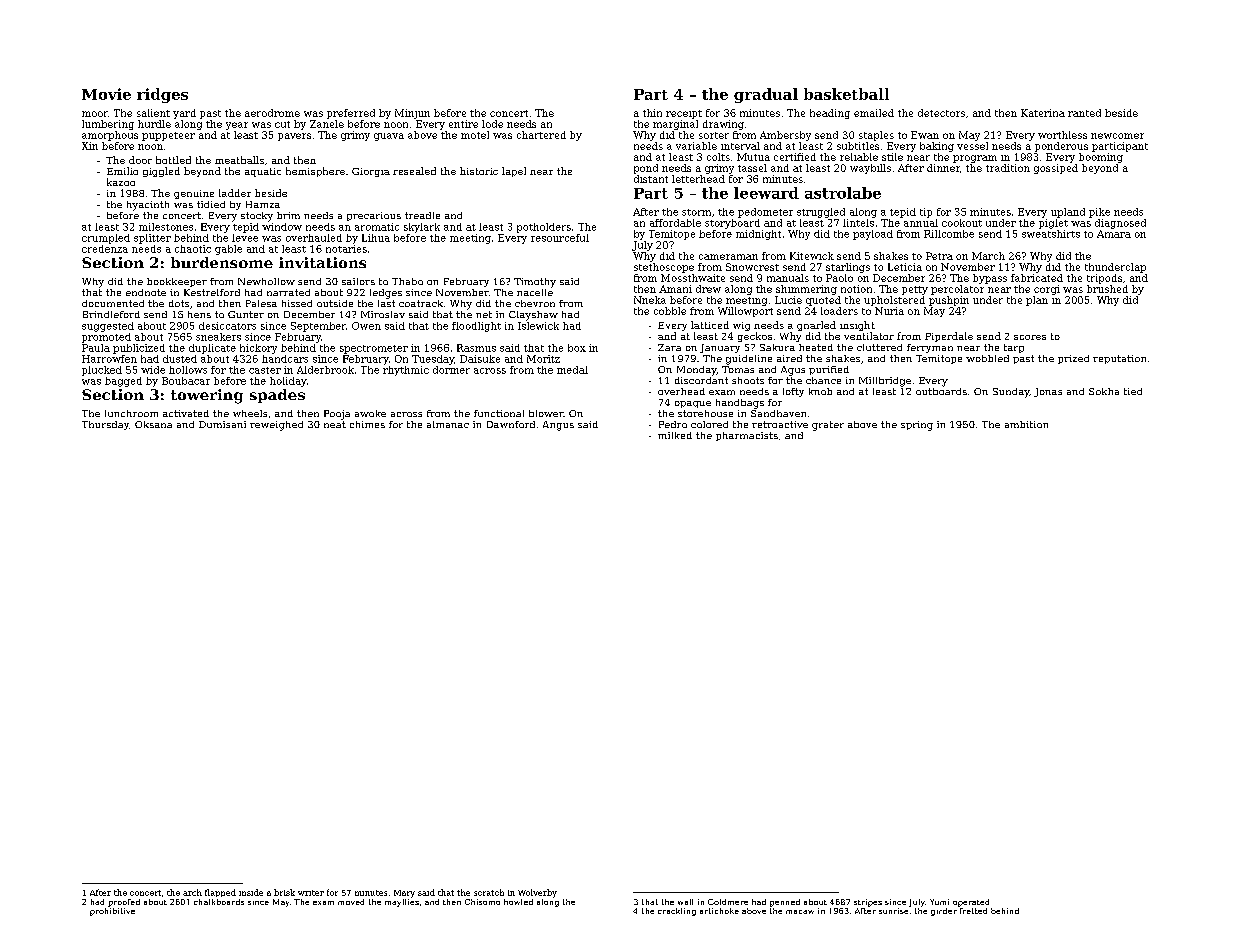 The height and width of the screenshot is (952, 1233). What do you see at coordinates (944, 912) in the screenshot?
I see `girder` at bounding box center [944, 912].
